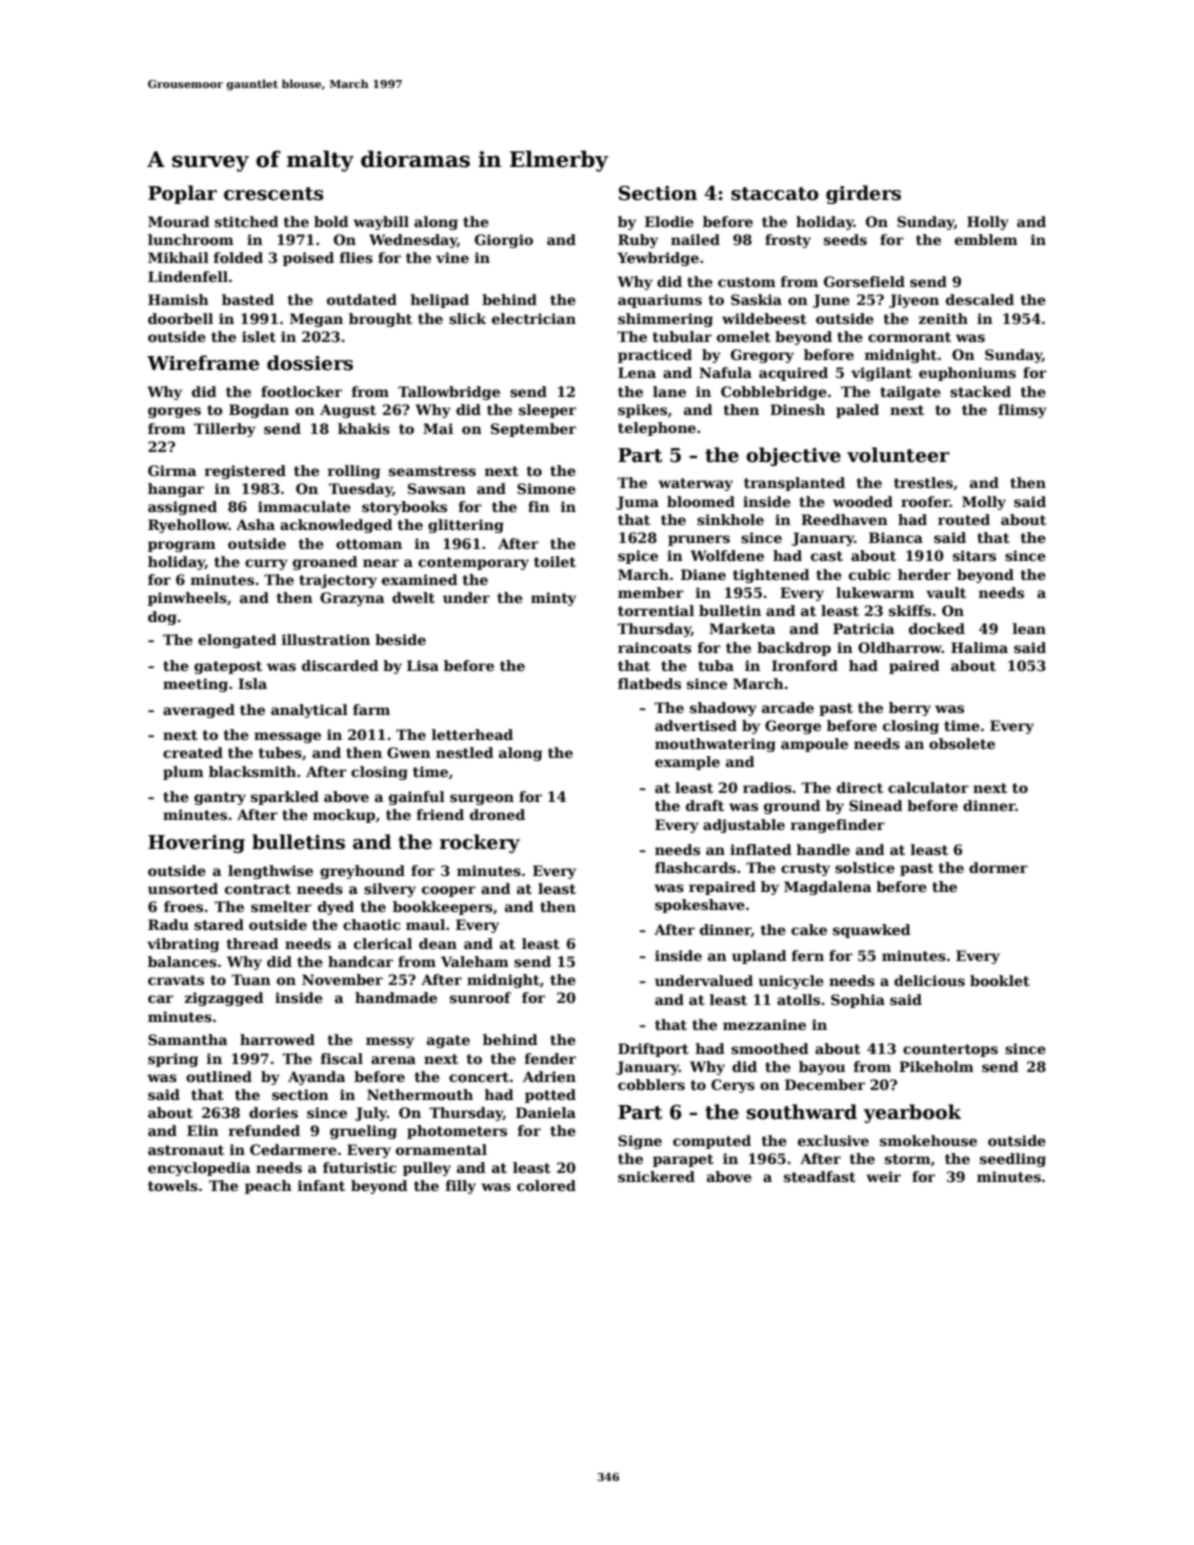  What do you see at coordinates (172, 470) in the document?
I see `Girma` at bounding box center [172, 470].
